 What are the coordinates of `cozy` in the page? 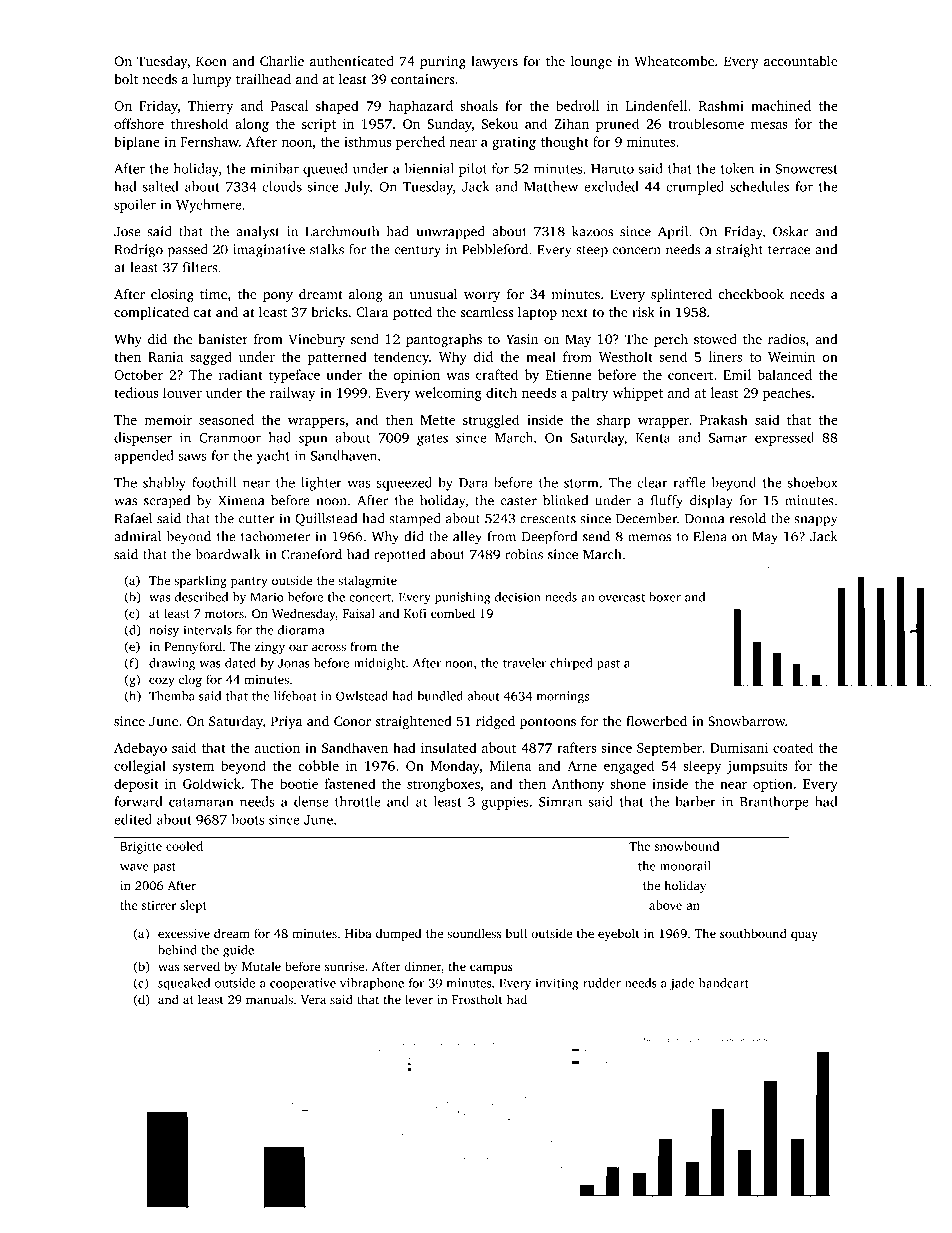 It's located at (161, 682).
